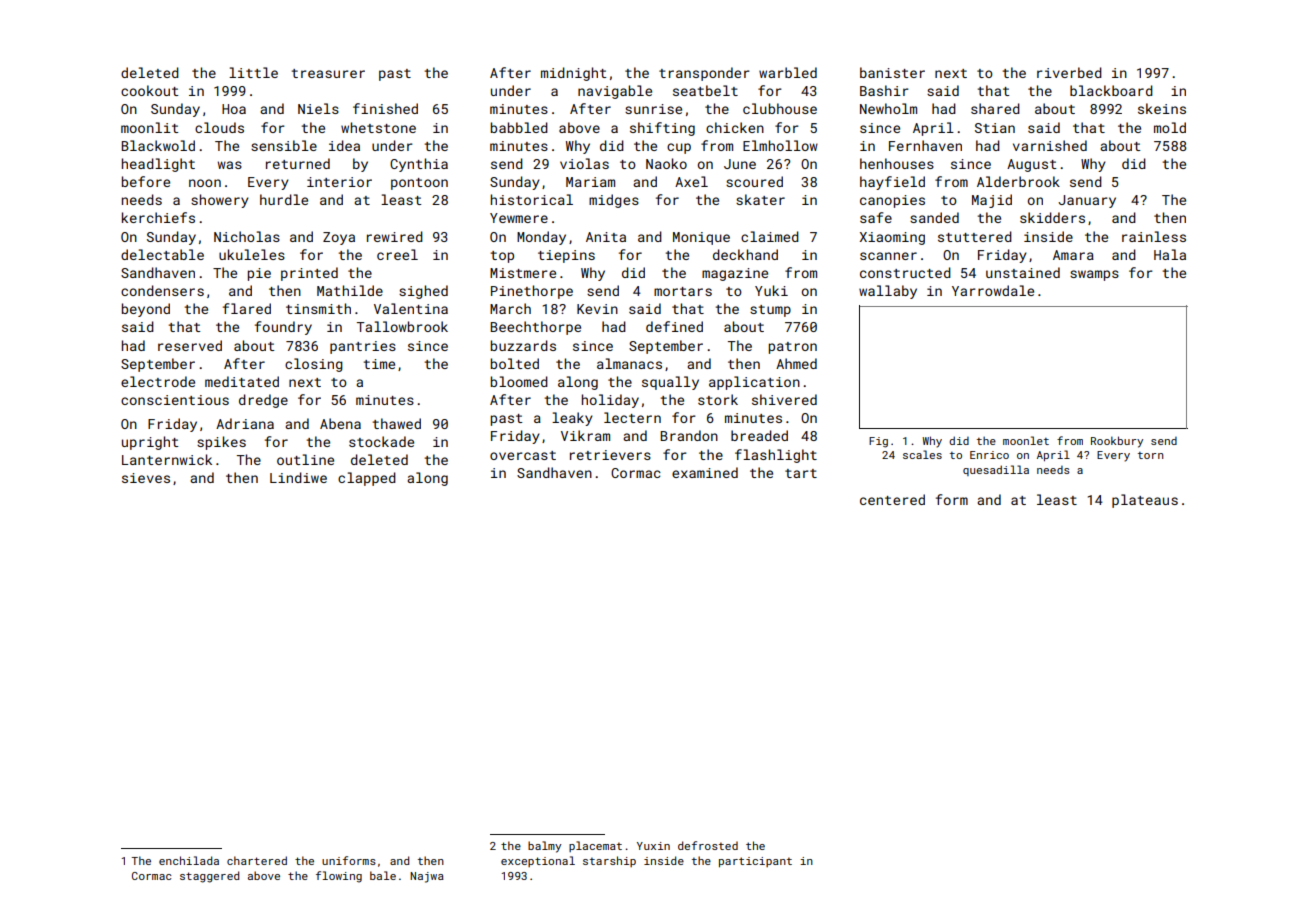 This document has width=1308, height=924. I want to click on Lindiwe, so click(298, 477).
